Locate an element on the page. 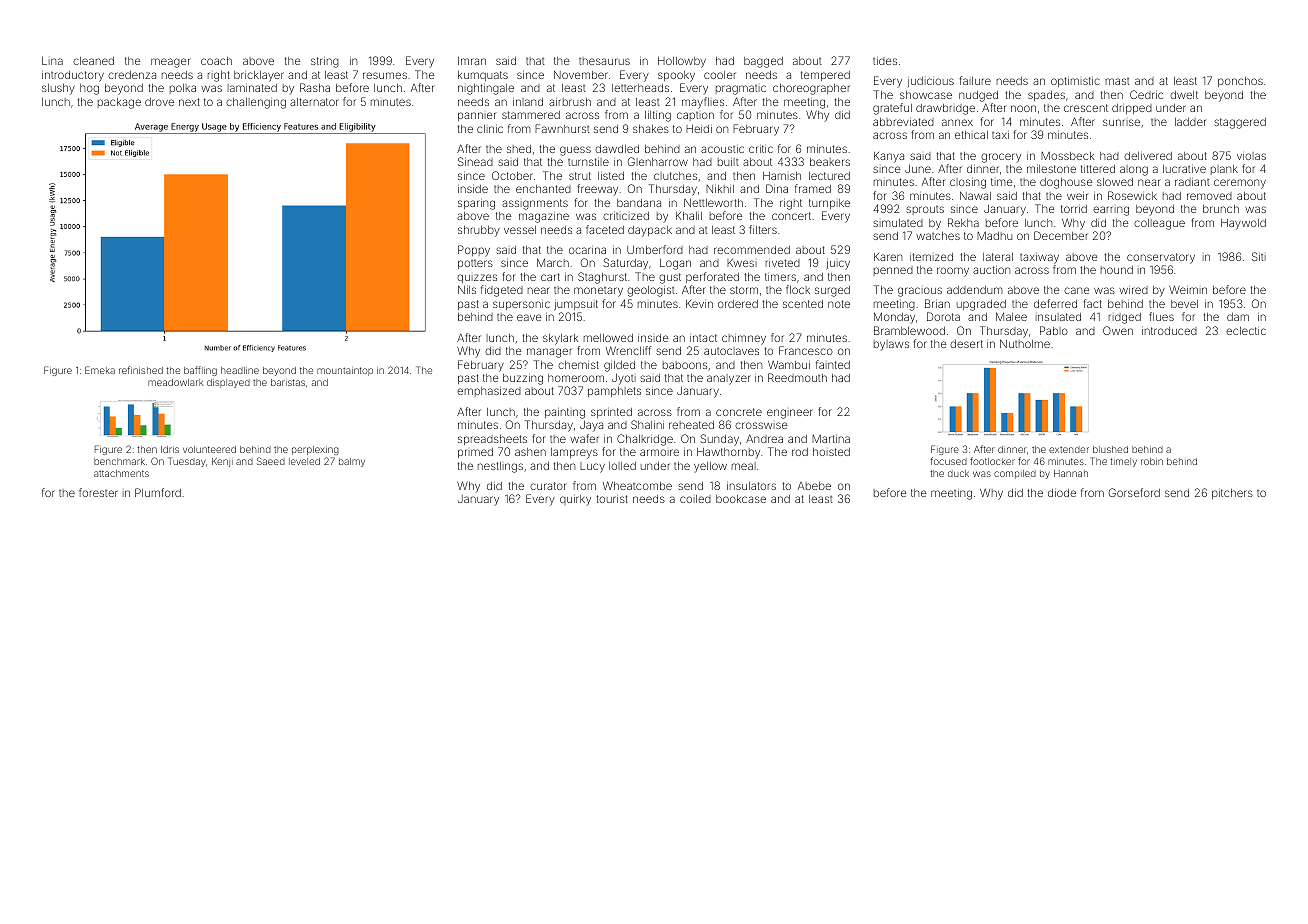  Plumford is located at coordinates (158, 492).
